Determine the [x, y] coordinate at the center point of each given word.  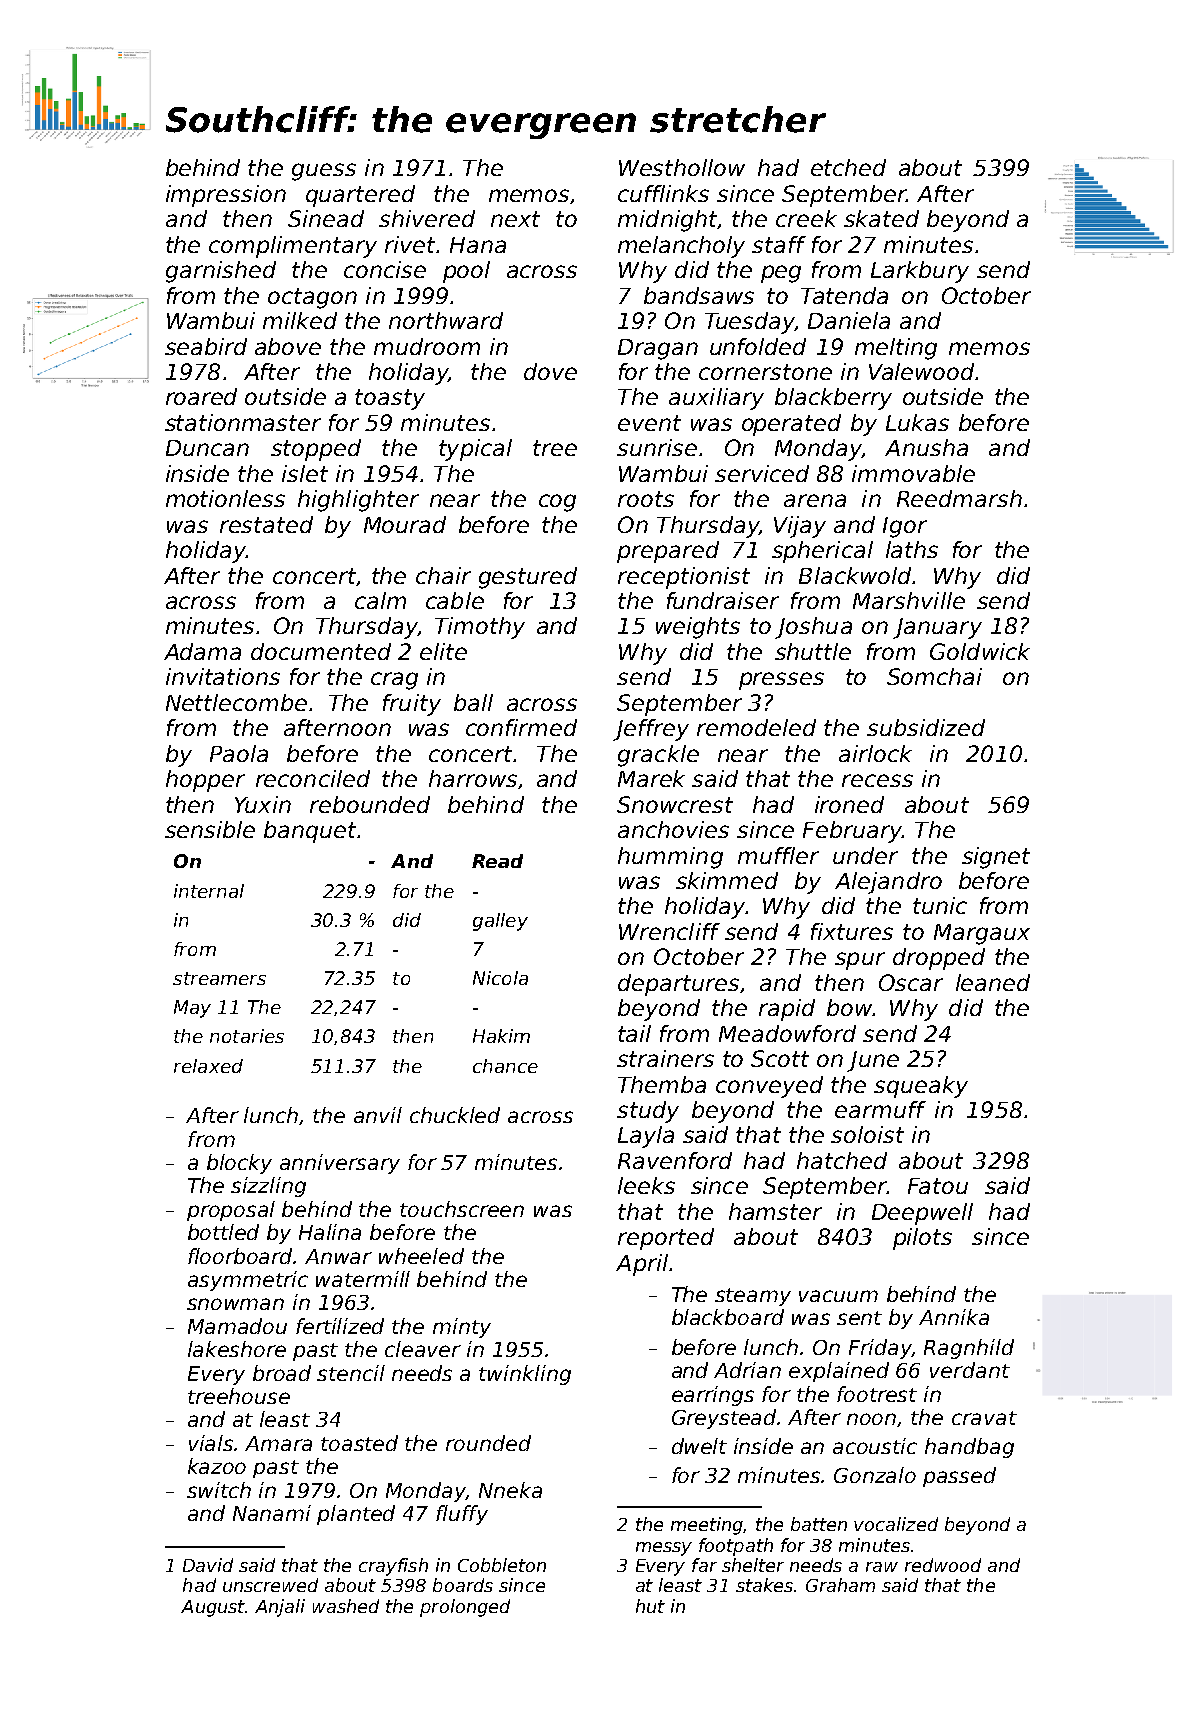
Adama [202, 651]
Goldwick [980, 651]
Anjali [280, 1608]
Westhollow [682, 167]
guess [324, 172]
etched [848, 167]
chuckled [455, 1115]
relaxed [208, 1066]
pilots [922, 1239]
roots [646, 499]
